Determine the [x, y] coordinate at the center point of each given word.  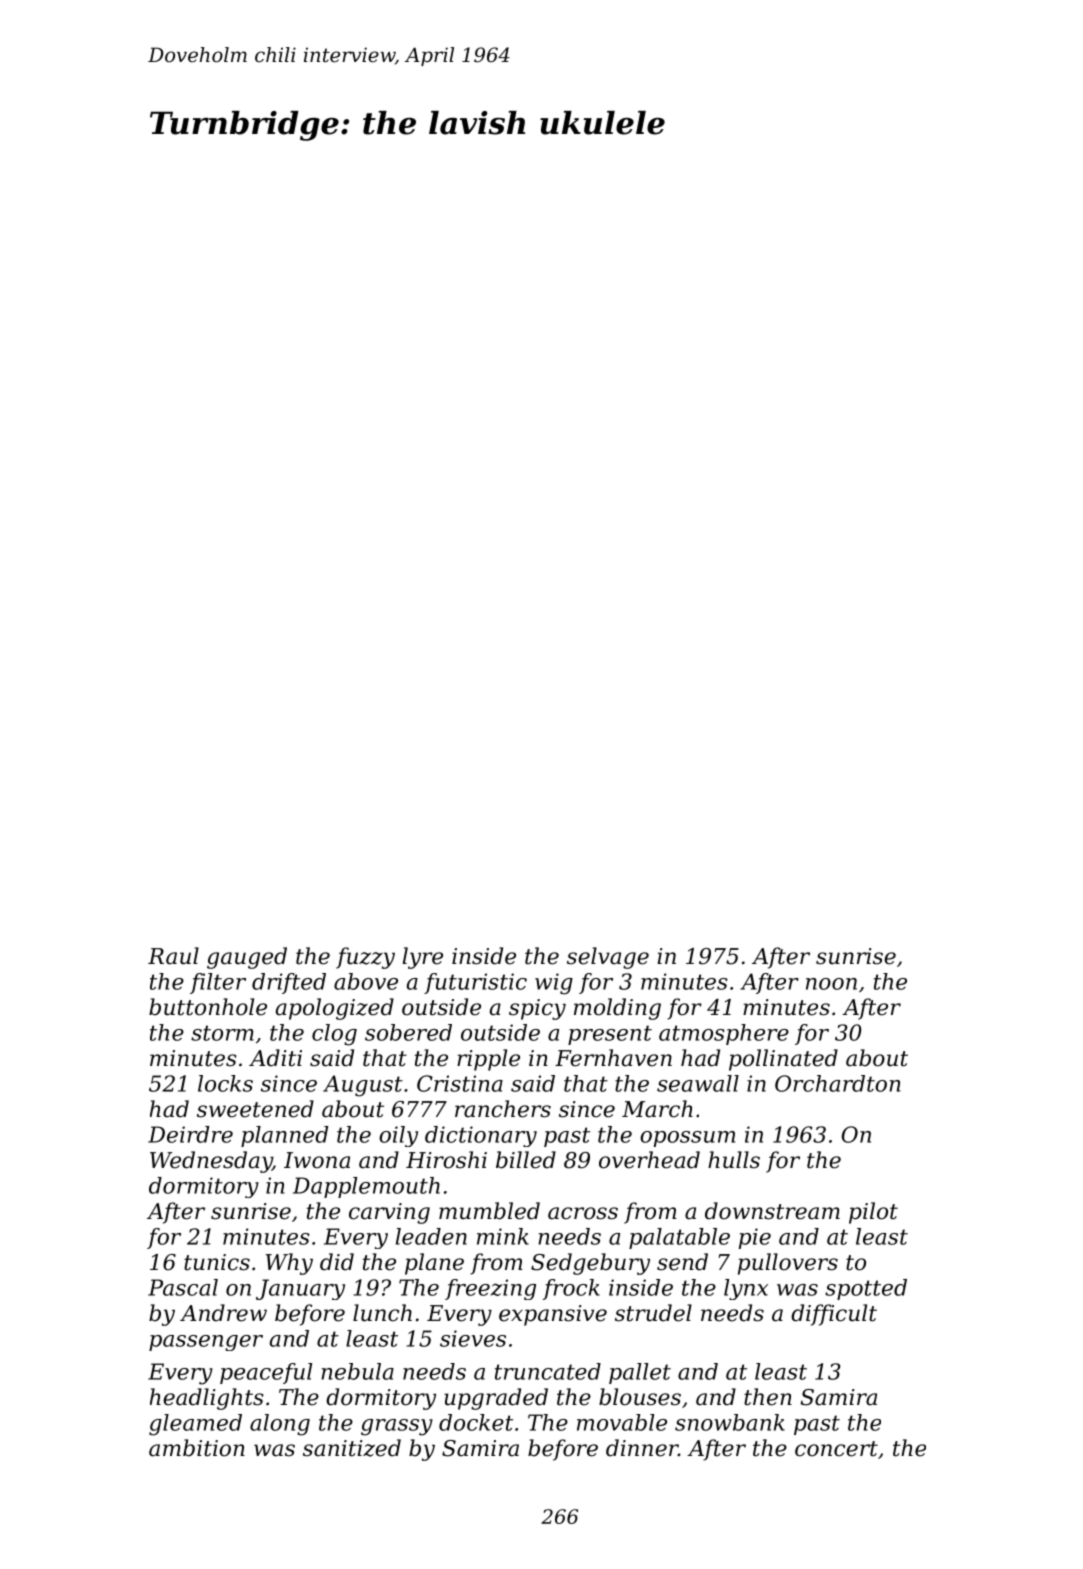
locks [225, 1083]
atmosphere [724, 1034]
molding [617, 1009]
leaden [431, 1236]
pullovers [788, 1264]
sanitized [352, 1448]
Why [289, 1264]
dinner [642, 1448]
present [610, 1035]
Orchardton [838, 1083]
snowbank [730, 1422]
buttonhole [208, 1007]
